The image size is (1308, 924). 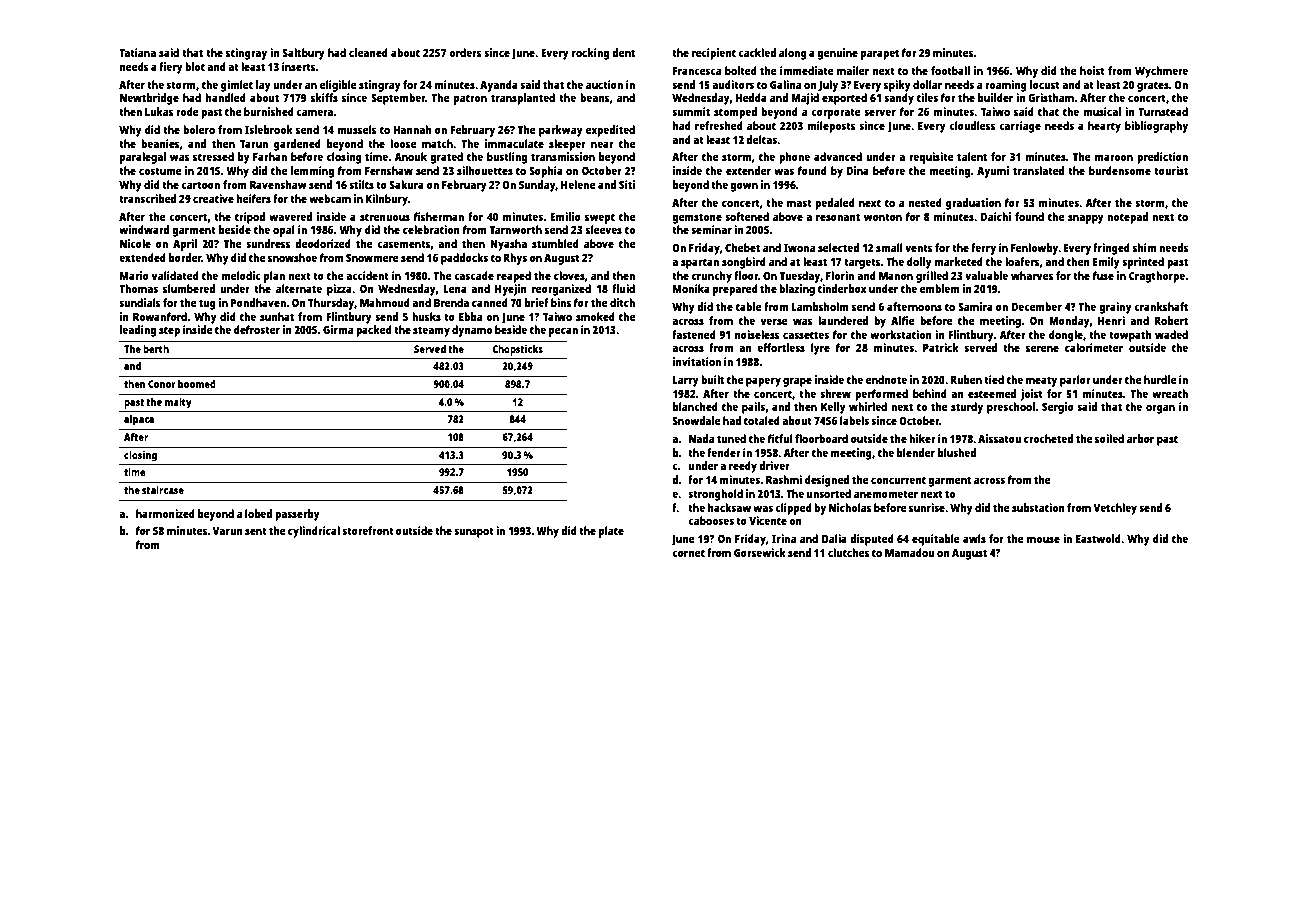 I want to click on hurdle, so click(x=1160, y=379).
